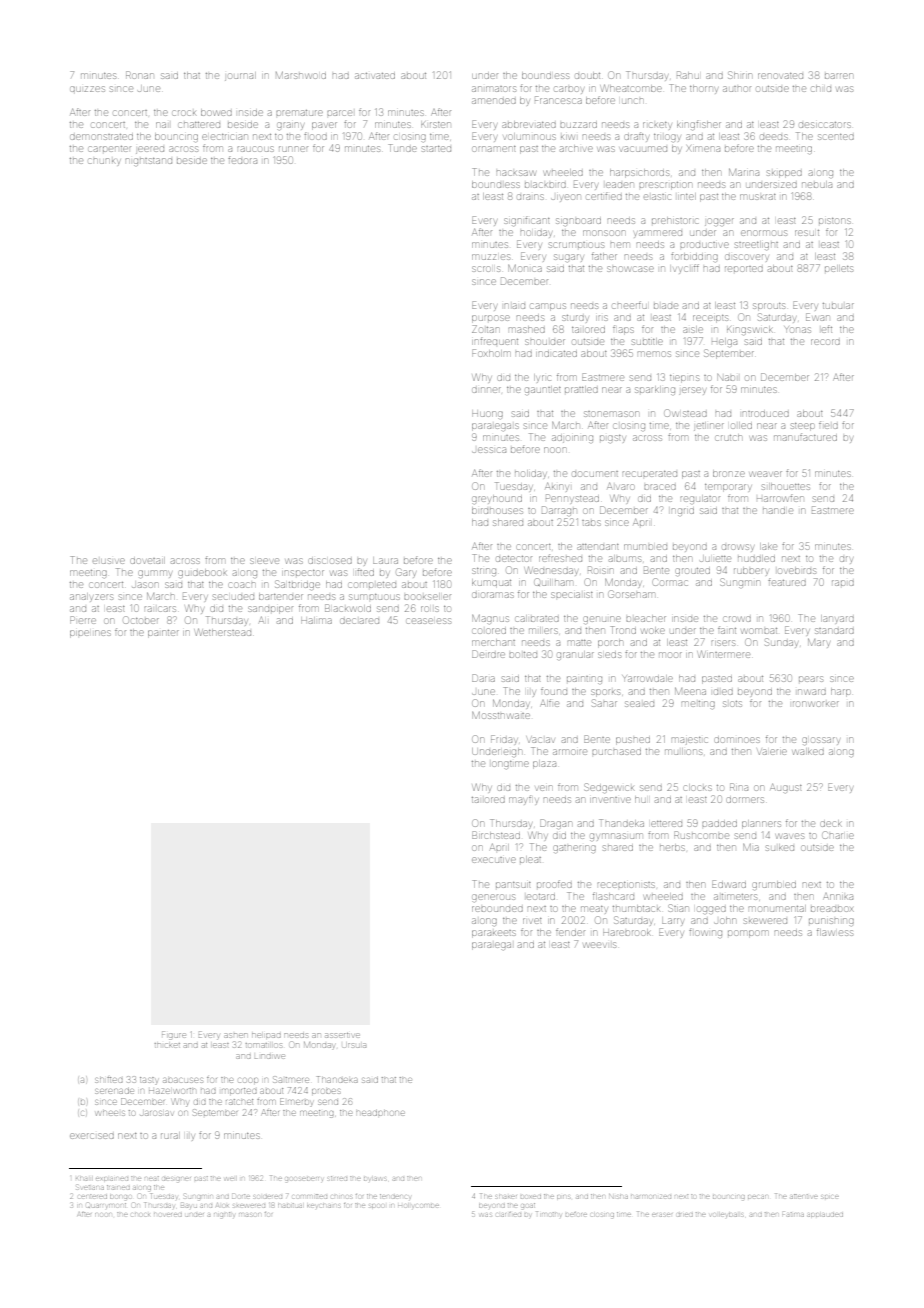 The height and width of the screenshot is (1308, 924). What do you see at coordinates (147, 560) in the screenshot?
I see `dovetail` at bounding box center [147, 560].
